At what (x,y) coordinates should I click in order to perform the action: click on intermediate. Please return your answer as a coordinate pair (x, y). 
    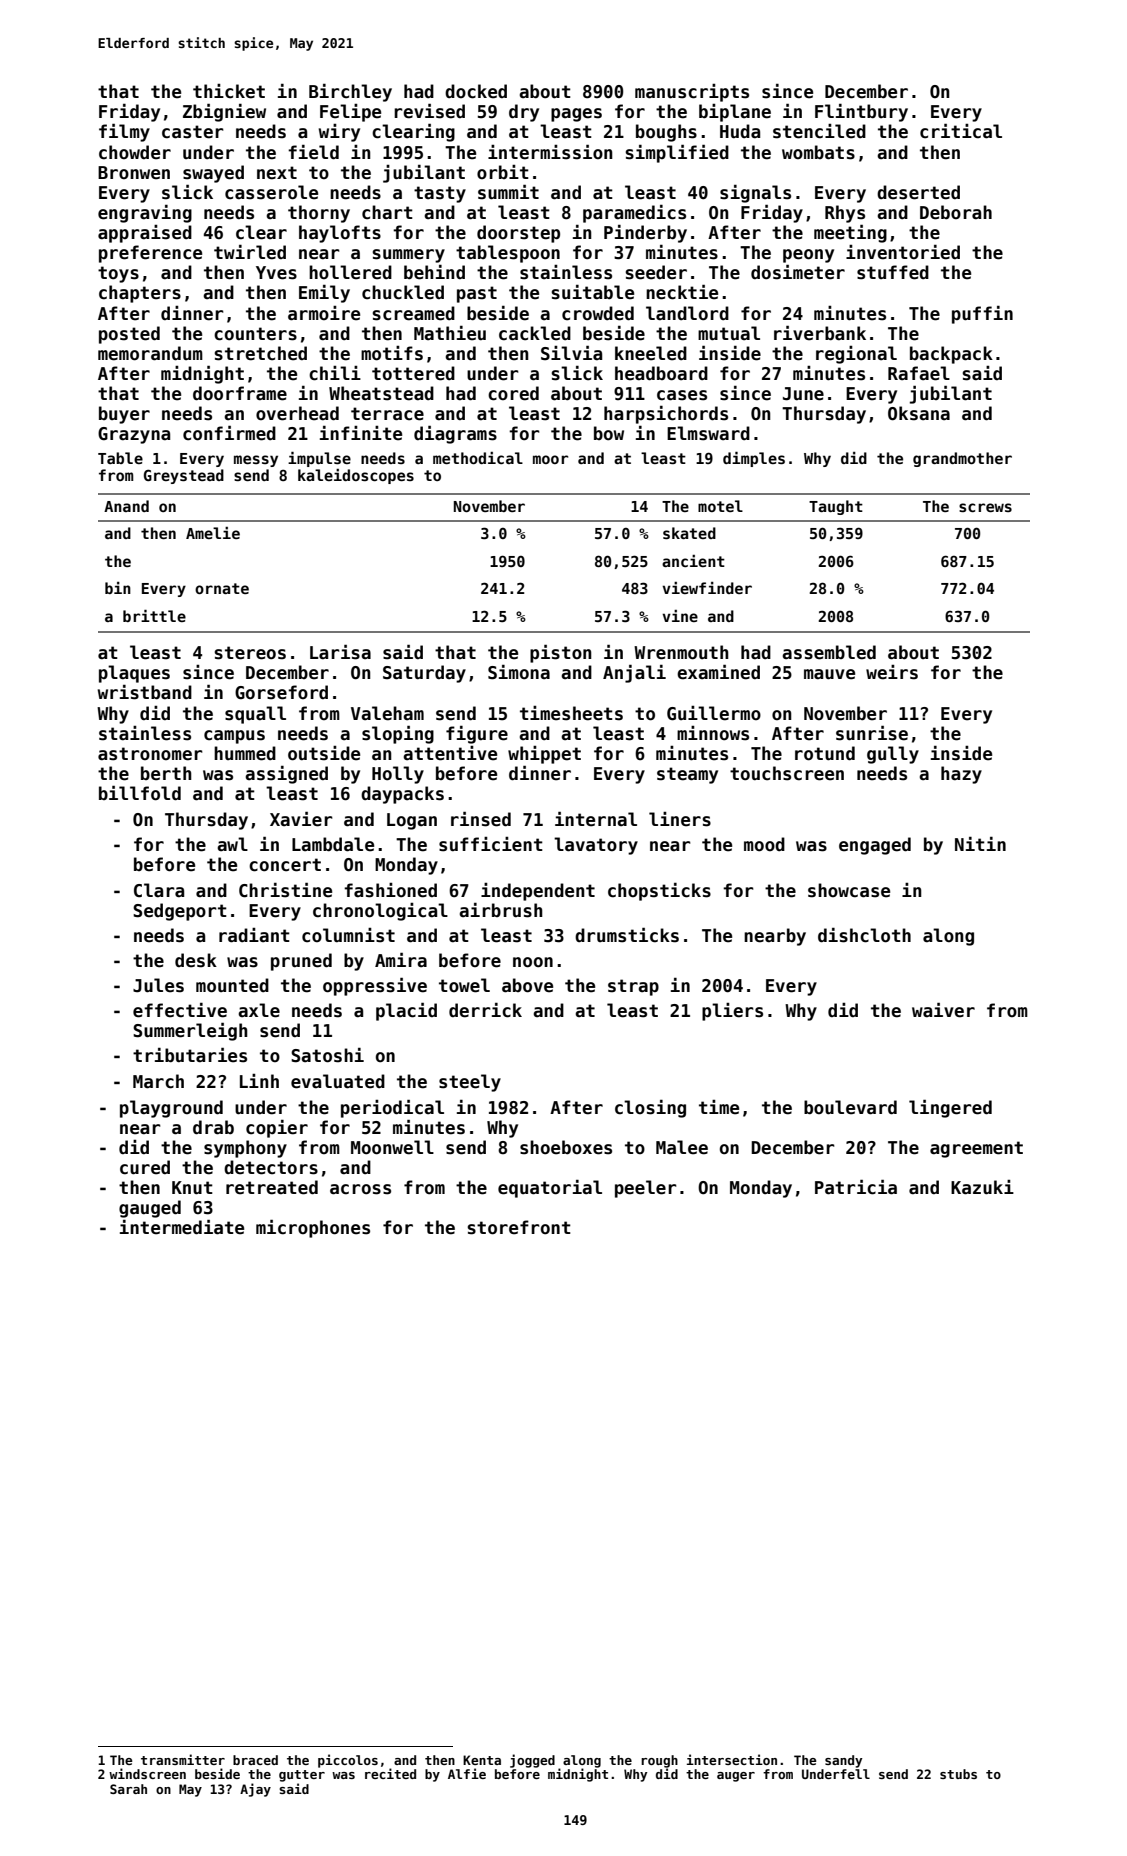
    Looking at the image, I should click on (182, 1227).
